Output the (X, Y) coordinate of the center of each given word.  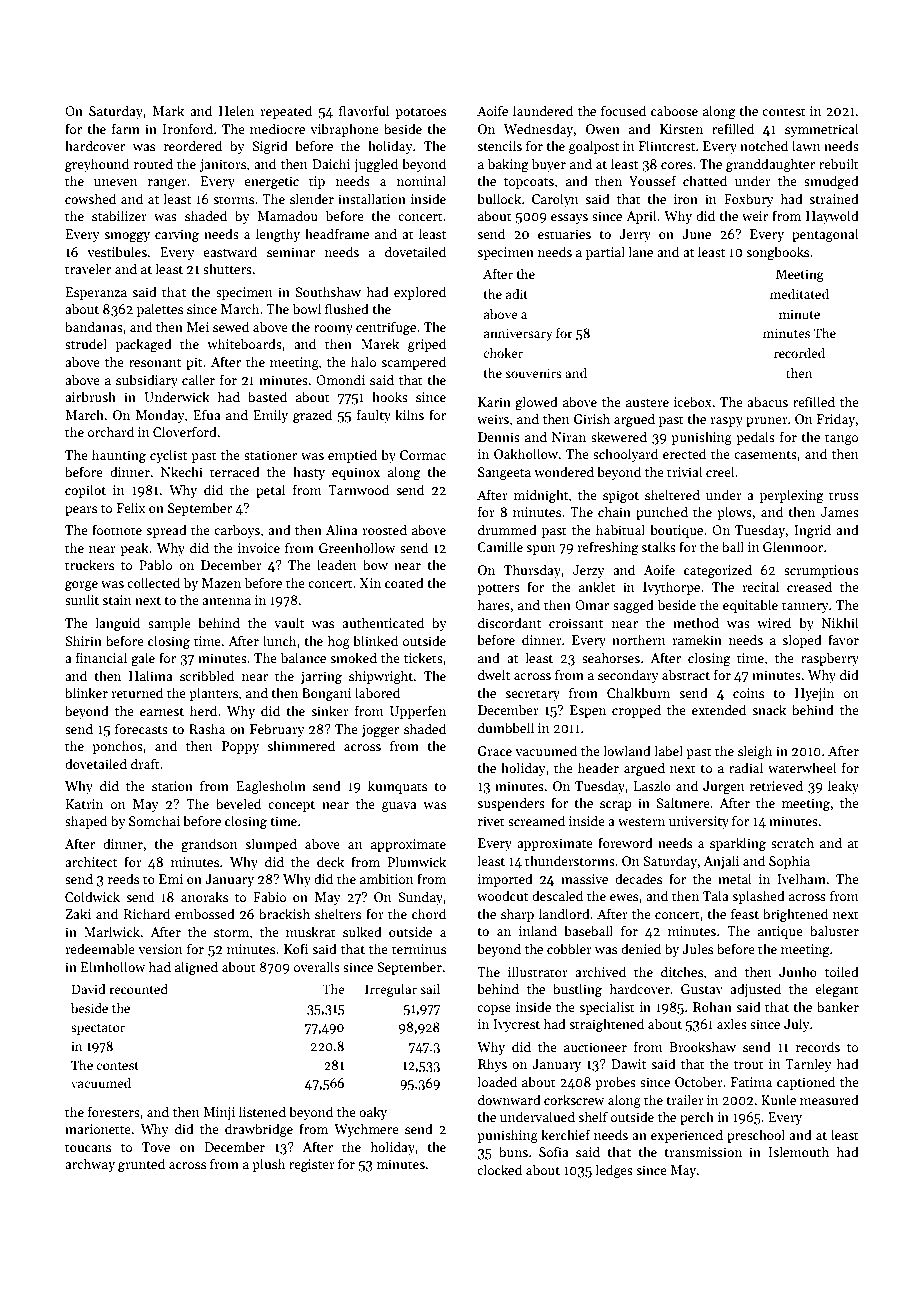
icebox (693, 401)
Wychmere (366, 1130)
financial (101, 657)
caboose (674, 110)
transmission (703, 1152)
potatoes (420, 113)
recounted (138, 989)
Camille (500, 546)
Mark (168, 110)
